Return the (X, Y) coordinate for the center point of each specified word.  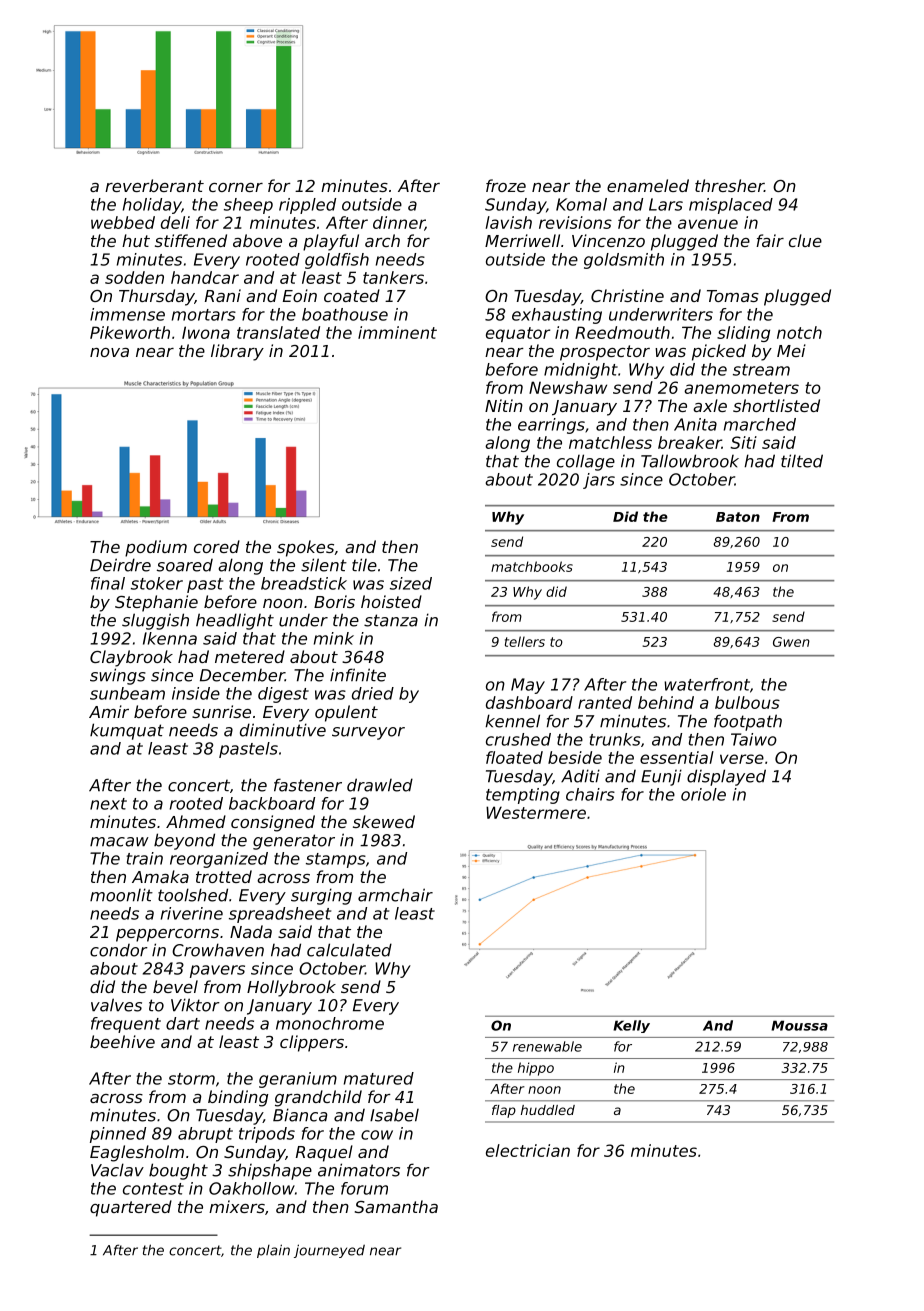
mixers (237, 1206)
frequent (126, 1025)
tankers (393, 277)
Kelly (631, 1026)
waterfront (707, 684)
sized (411, 583)
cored (217, 546)
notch (799, 332)
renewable (547, 1046)
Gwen (791, 642)
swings (118, 676)
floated (514, 757)
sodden (134, 277)
